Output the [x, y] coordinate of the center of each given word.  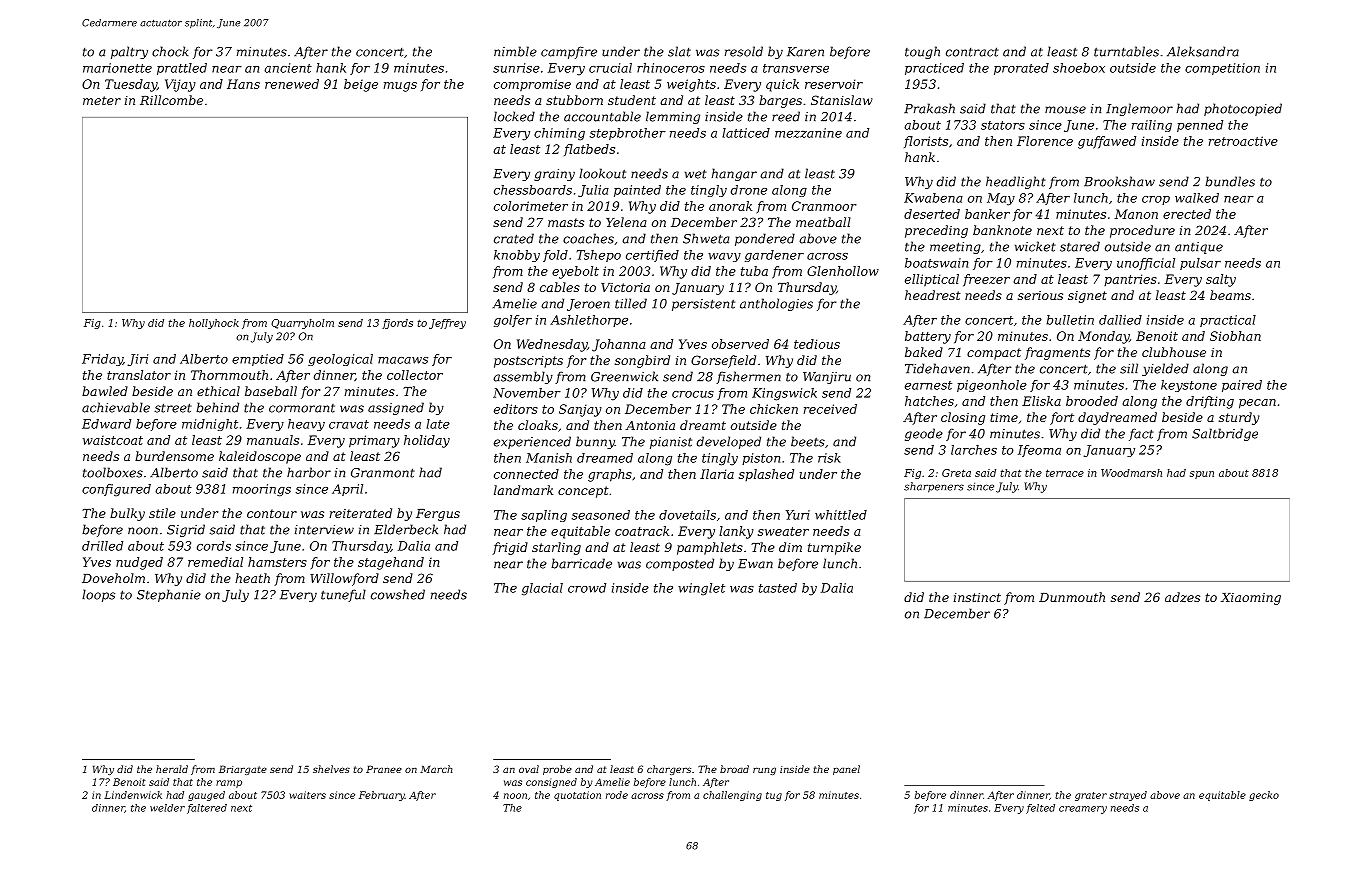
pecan [1257, 404]
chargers [669, 770]
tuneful [343, 595]
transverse [796, 68]
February [382, 796]
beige [361, 85]
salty [1221, 280]
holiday [427, 441]
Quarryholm [302, 324]
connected [526, 474]
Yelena [626, 222]
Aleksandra [1203, 51]
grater [1091, 796]
